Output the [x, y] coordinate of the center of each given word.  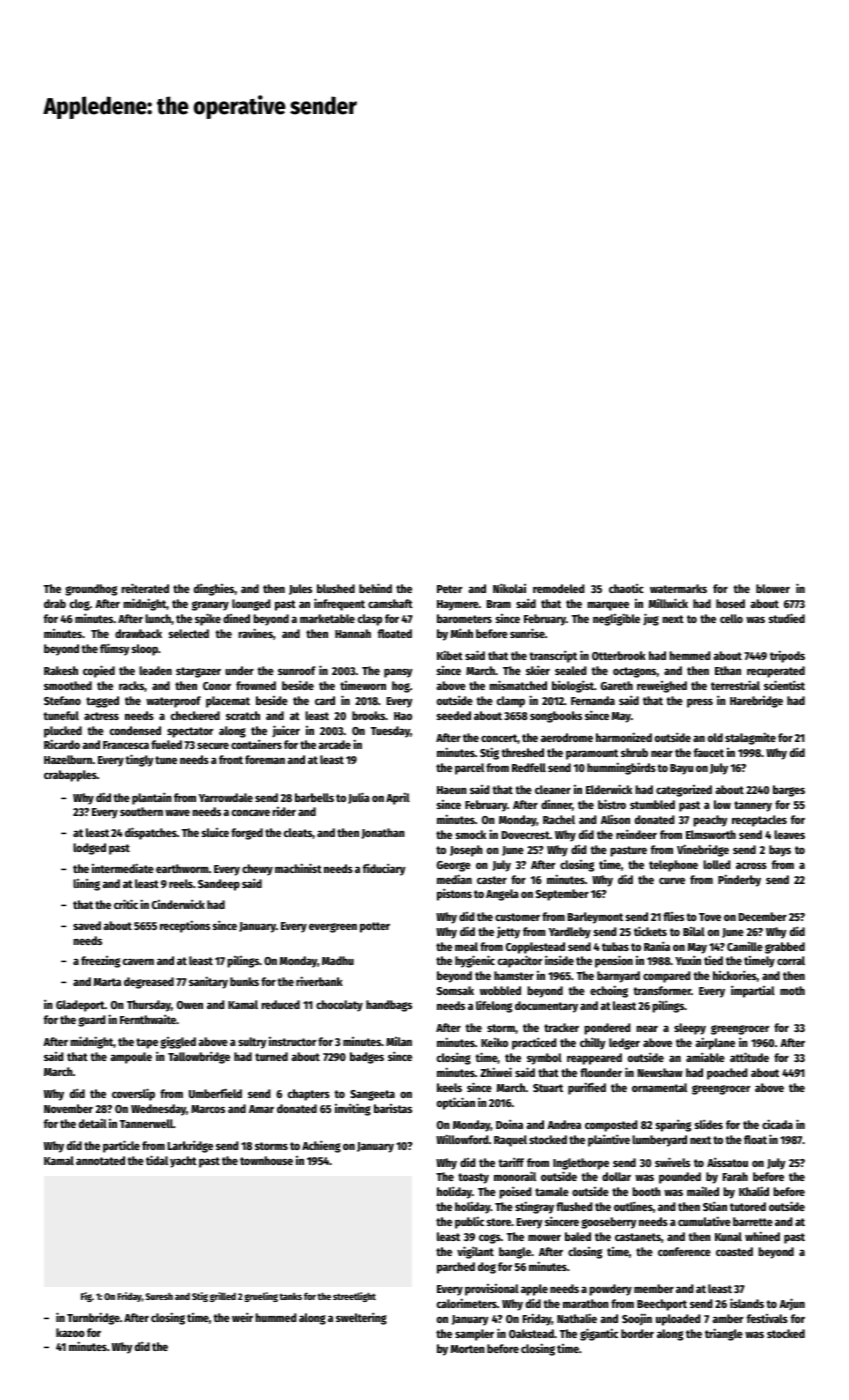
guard [92, 1021]
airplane [715, 1043]
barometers [464, 618]
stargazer [198, 672]
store [499, 1222]
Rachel [559, 819]
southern [141, 811]
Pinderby [739, 880]
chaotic [626, 588]
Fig [86, 1297]
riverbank [319, 981]
